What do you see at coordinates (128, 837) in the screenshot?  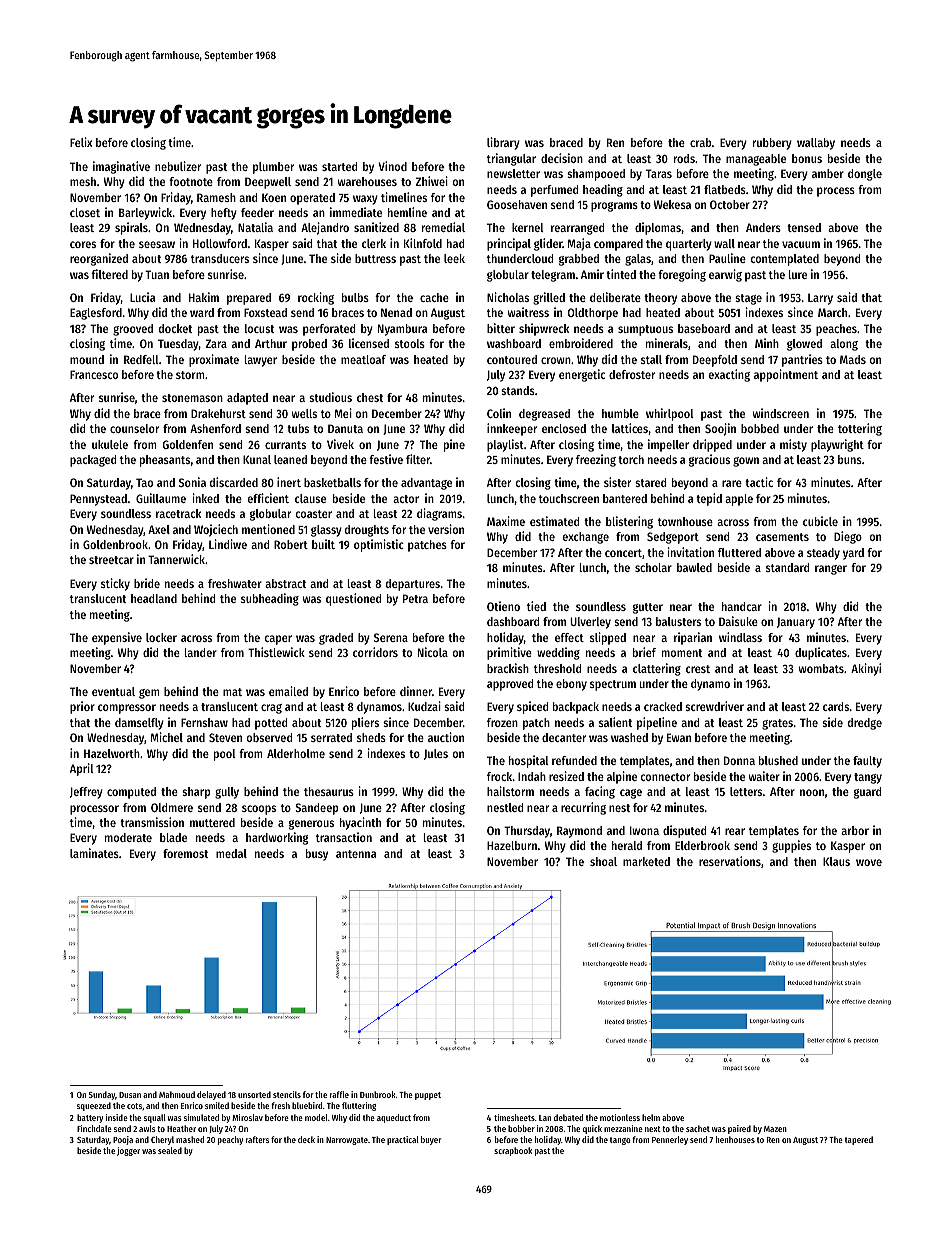 I see `moderate` at bounding box center [128, 837].
